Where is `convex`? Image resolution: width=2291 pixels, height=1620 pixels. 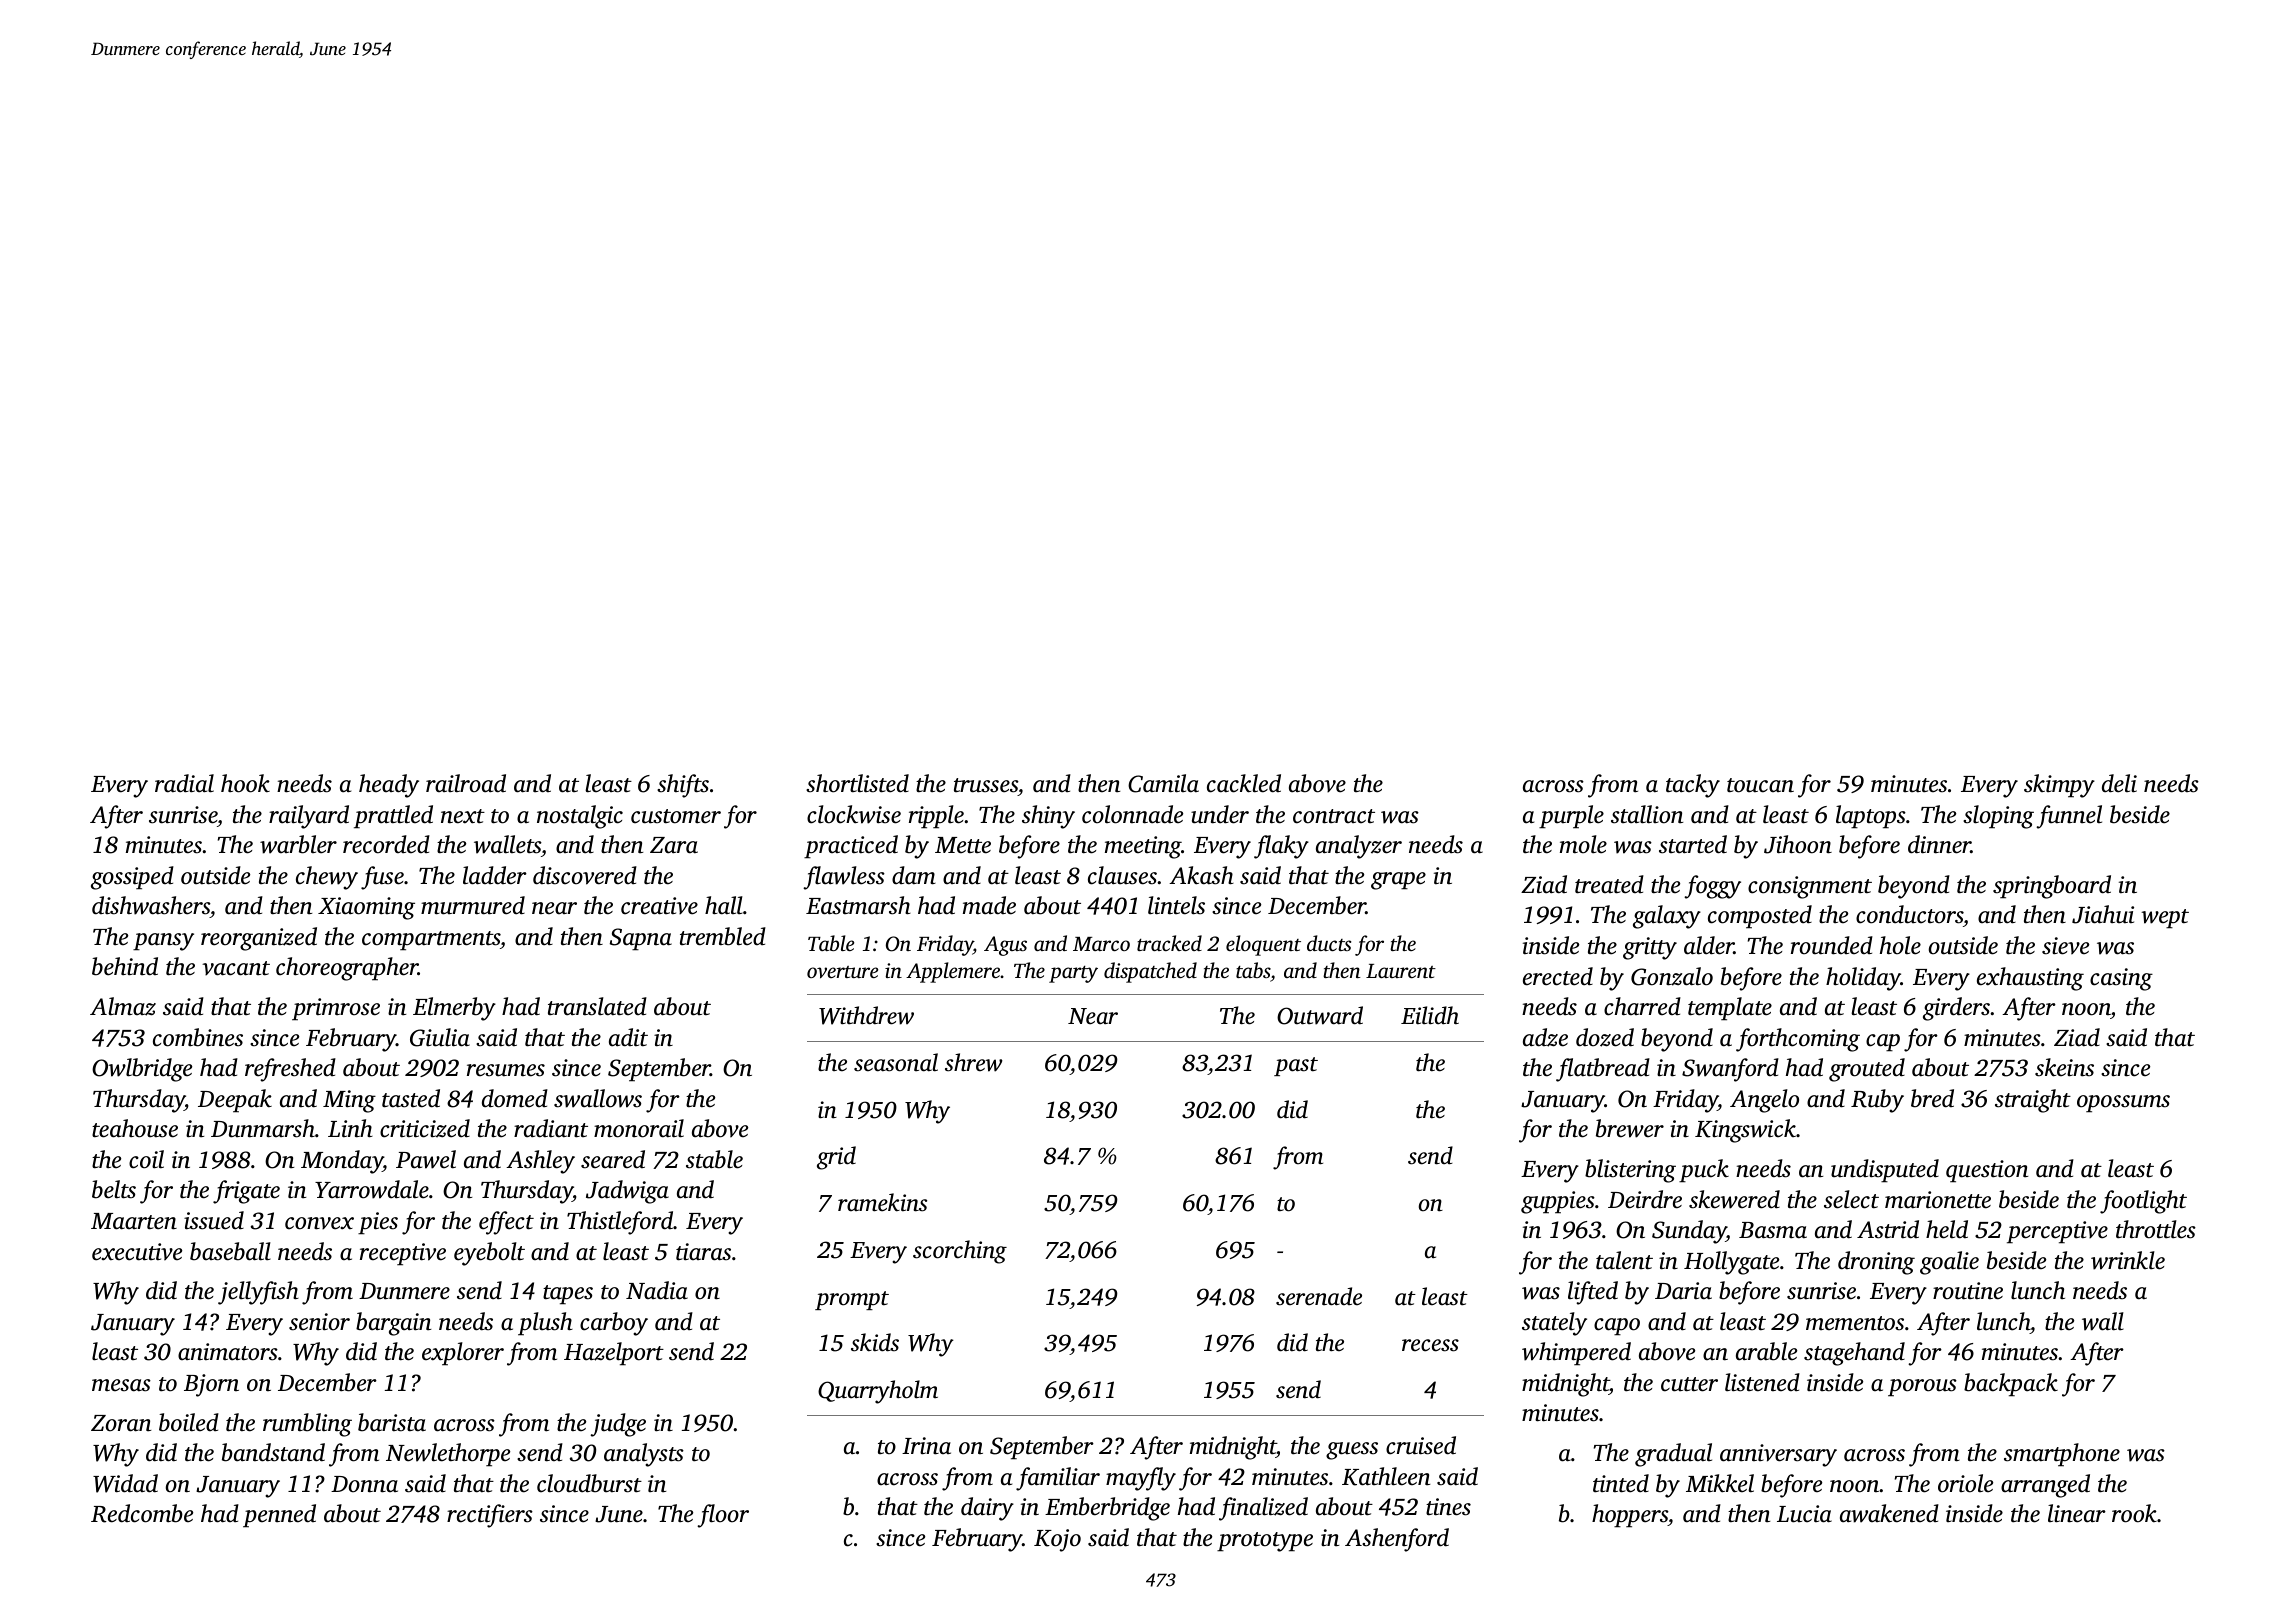 convex is located at coordinates (319, 1223).
